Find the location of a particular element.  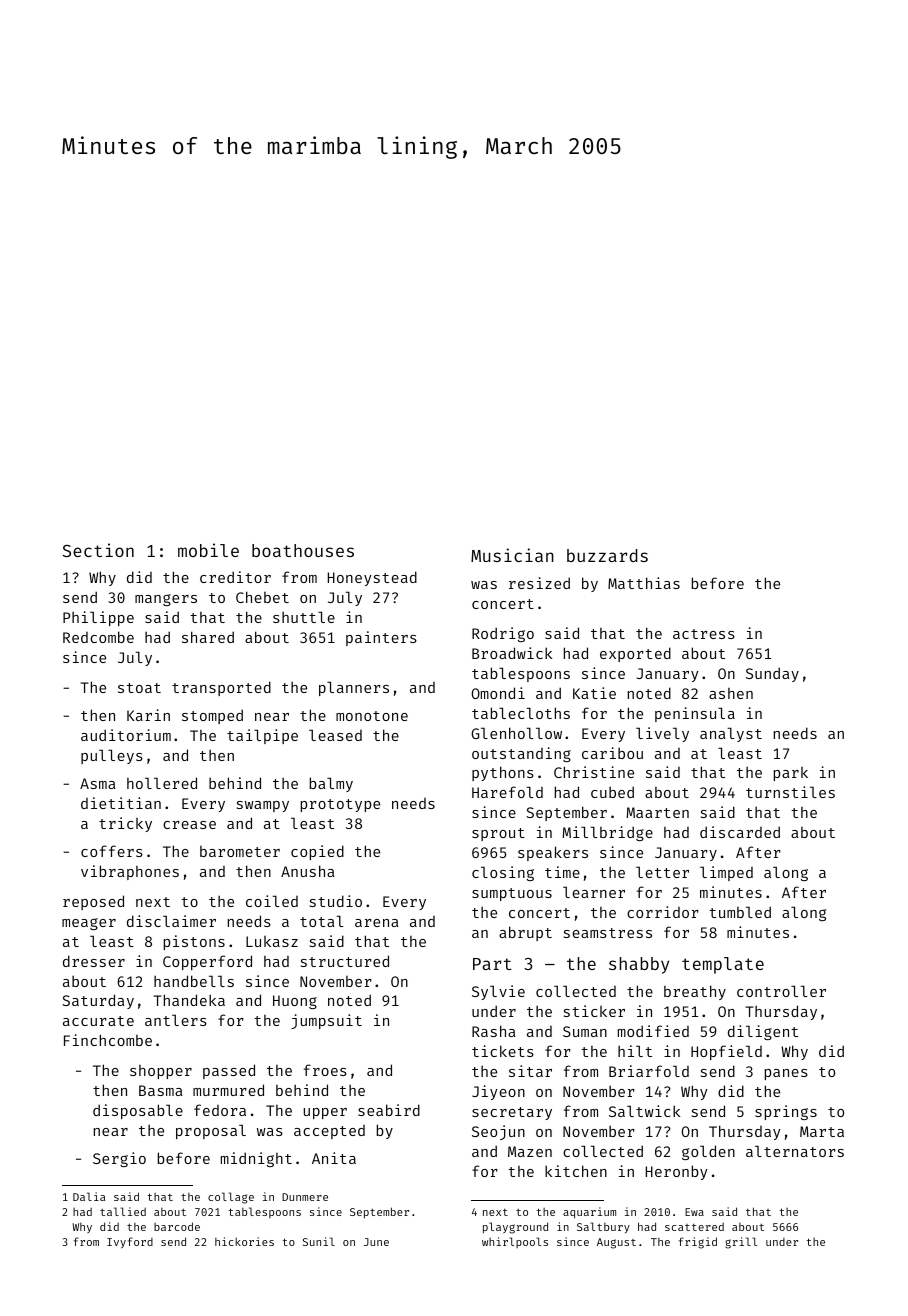

boathouses is located at coordinates (303, 550).
